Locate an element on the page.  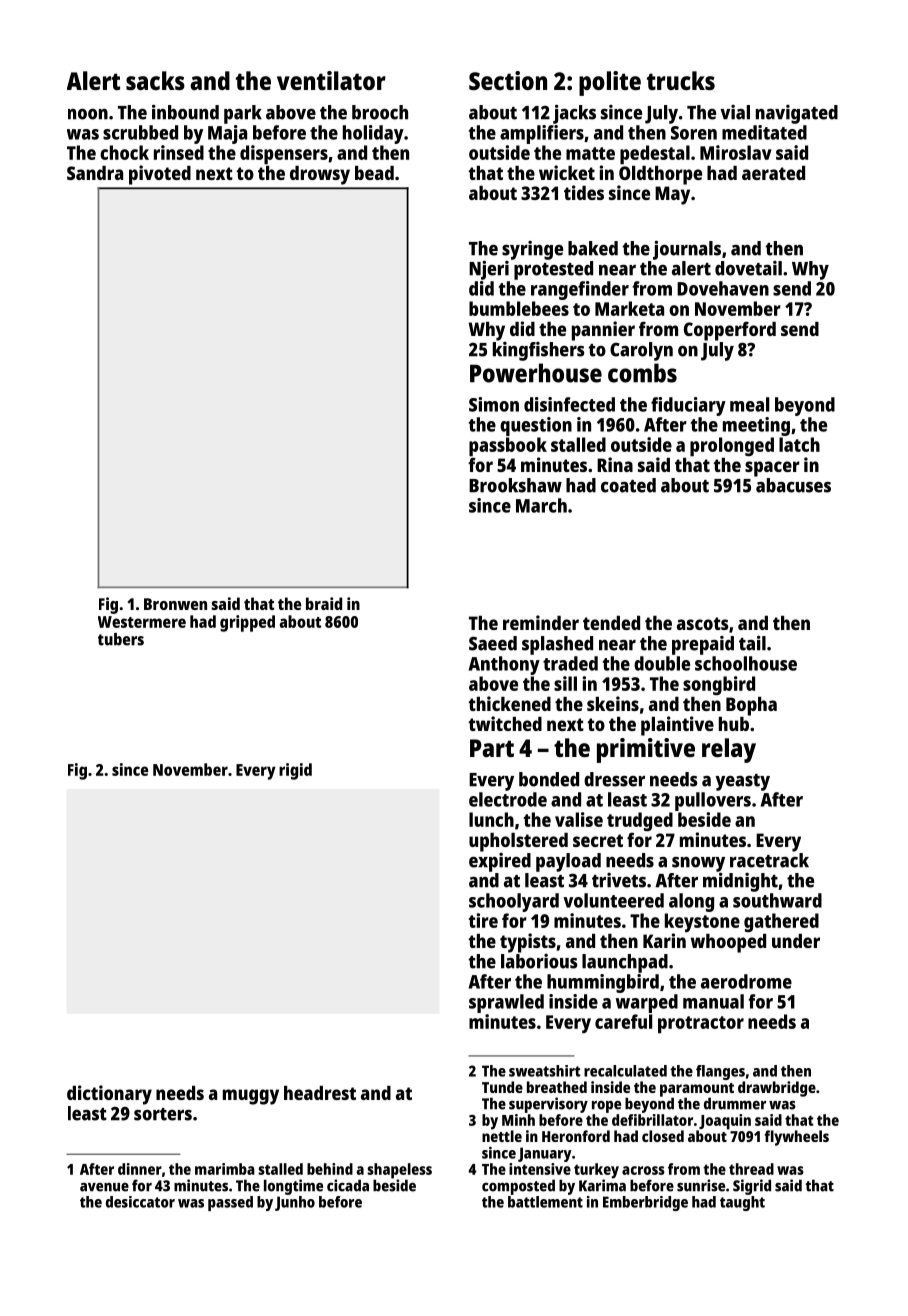
trucks is located at coordinates (681, 80).
